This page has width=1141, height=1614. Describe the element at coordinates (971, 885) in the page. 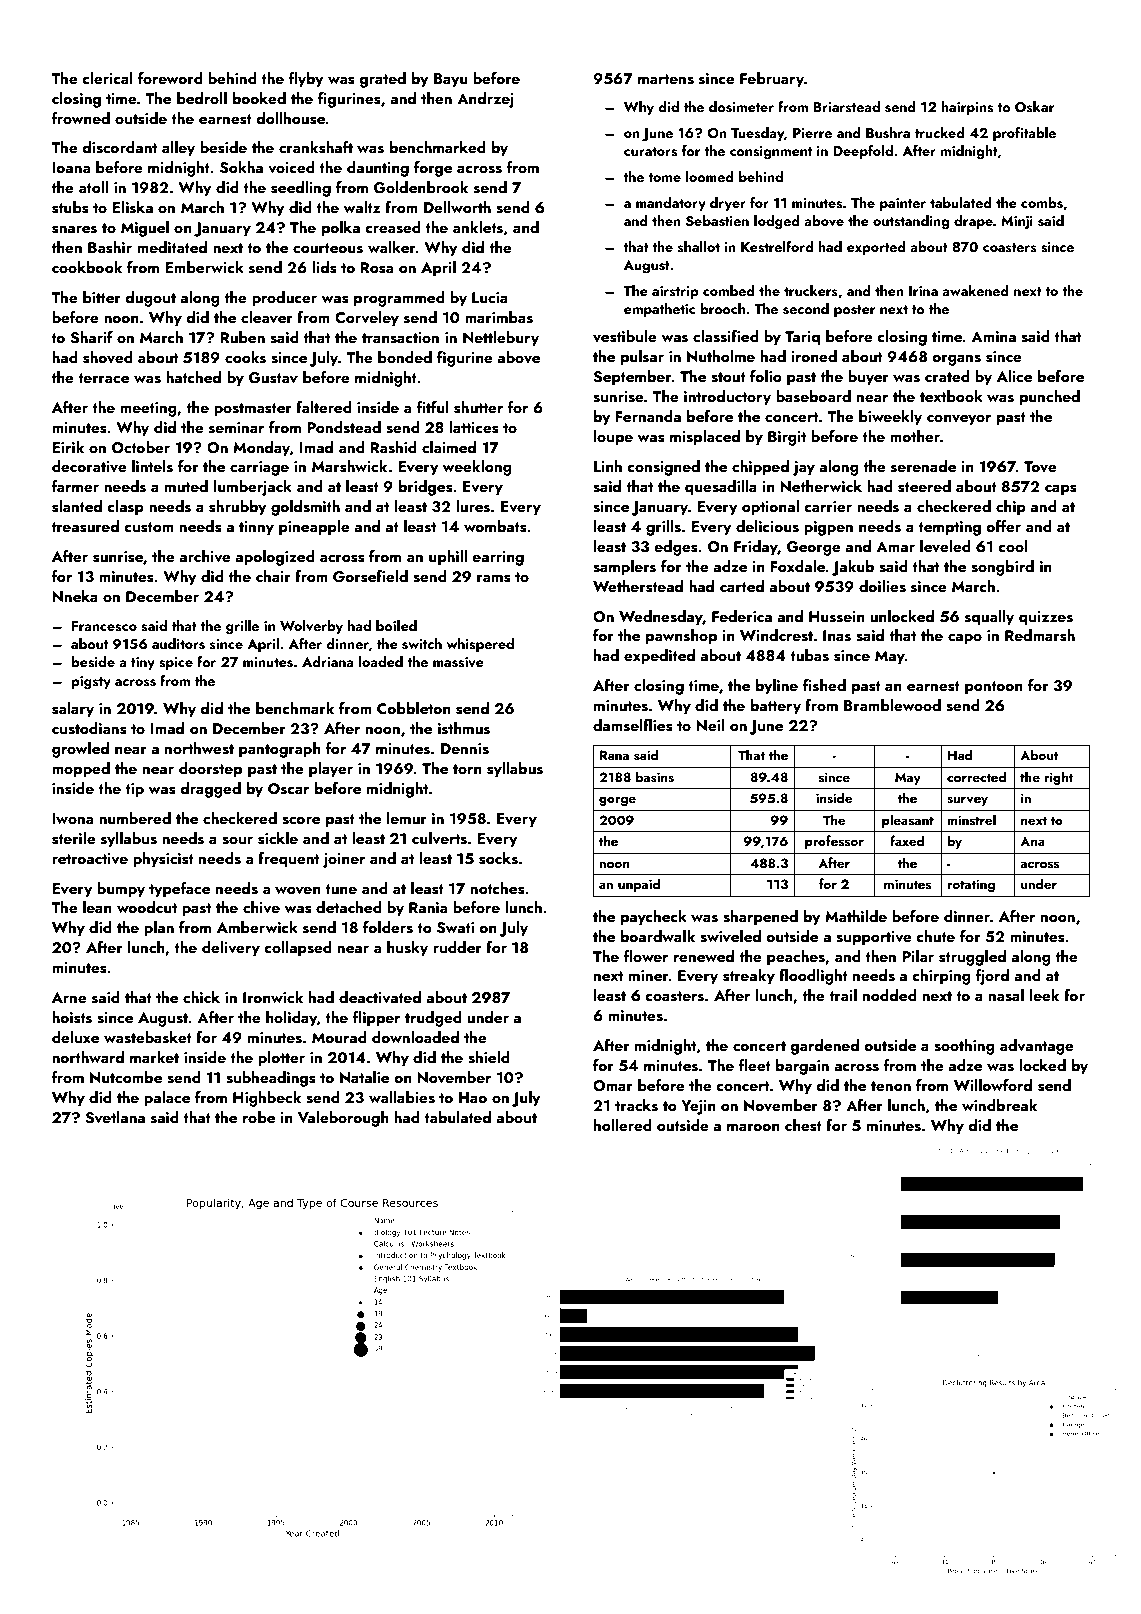

I see `rotating` at that location.
